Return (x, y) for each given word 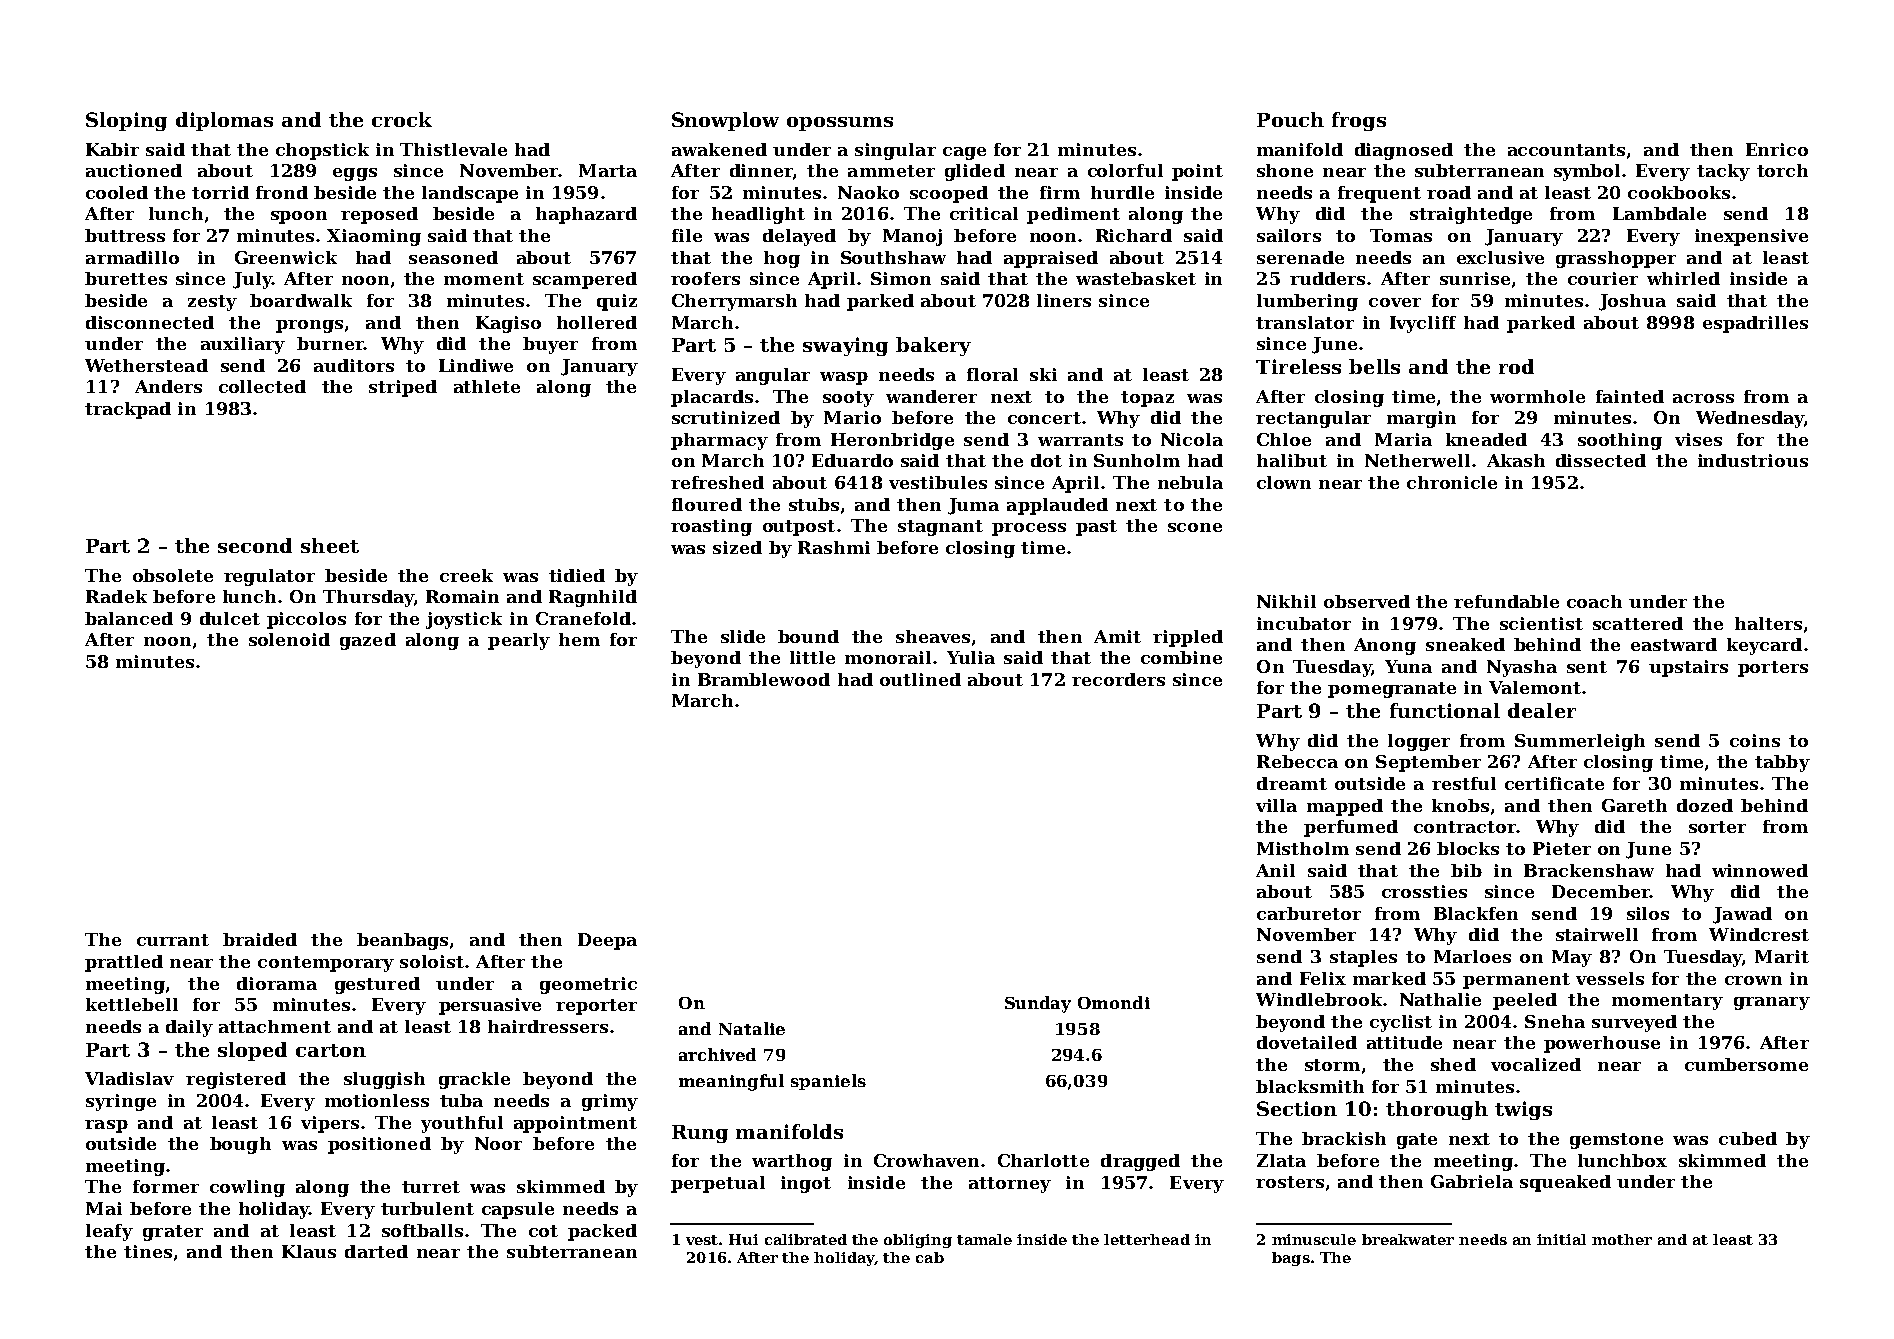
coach (1594, 601)
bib (1466, 870)
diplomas (224, 121)
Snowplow (725, 121)
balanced (129, 618)
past (1096, 528)
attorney (1010, 1185)
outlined (920, 679)
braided (260, 939)
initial (1561, 1239)
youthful (462, 1124)
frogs (1359, 121)
